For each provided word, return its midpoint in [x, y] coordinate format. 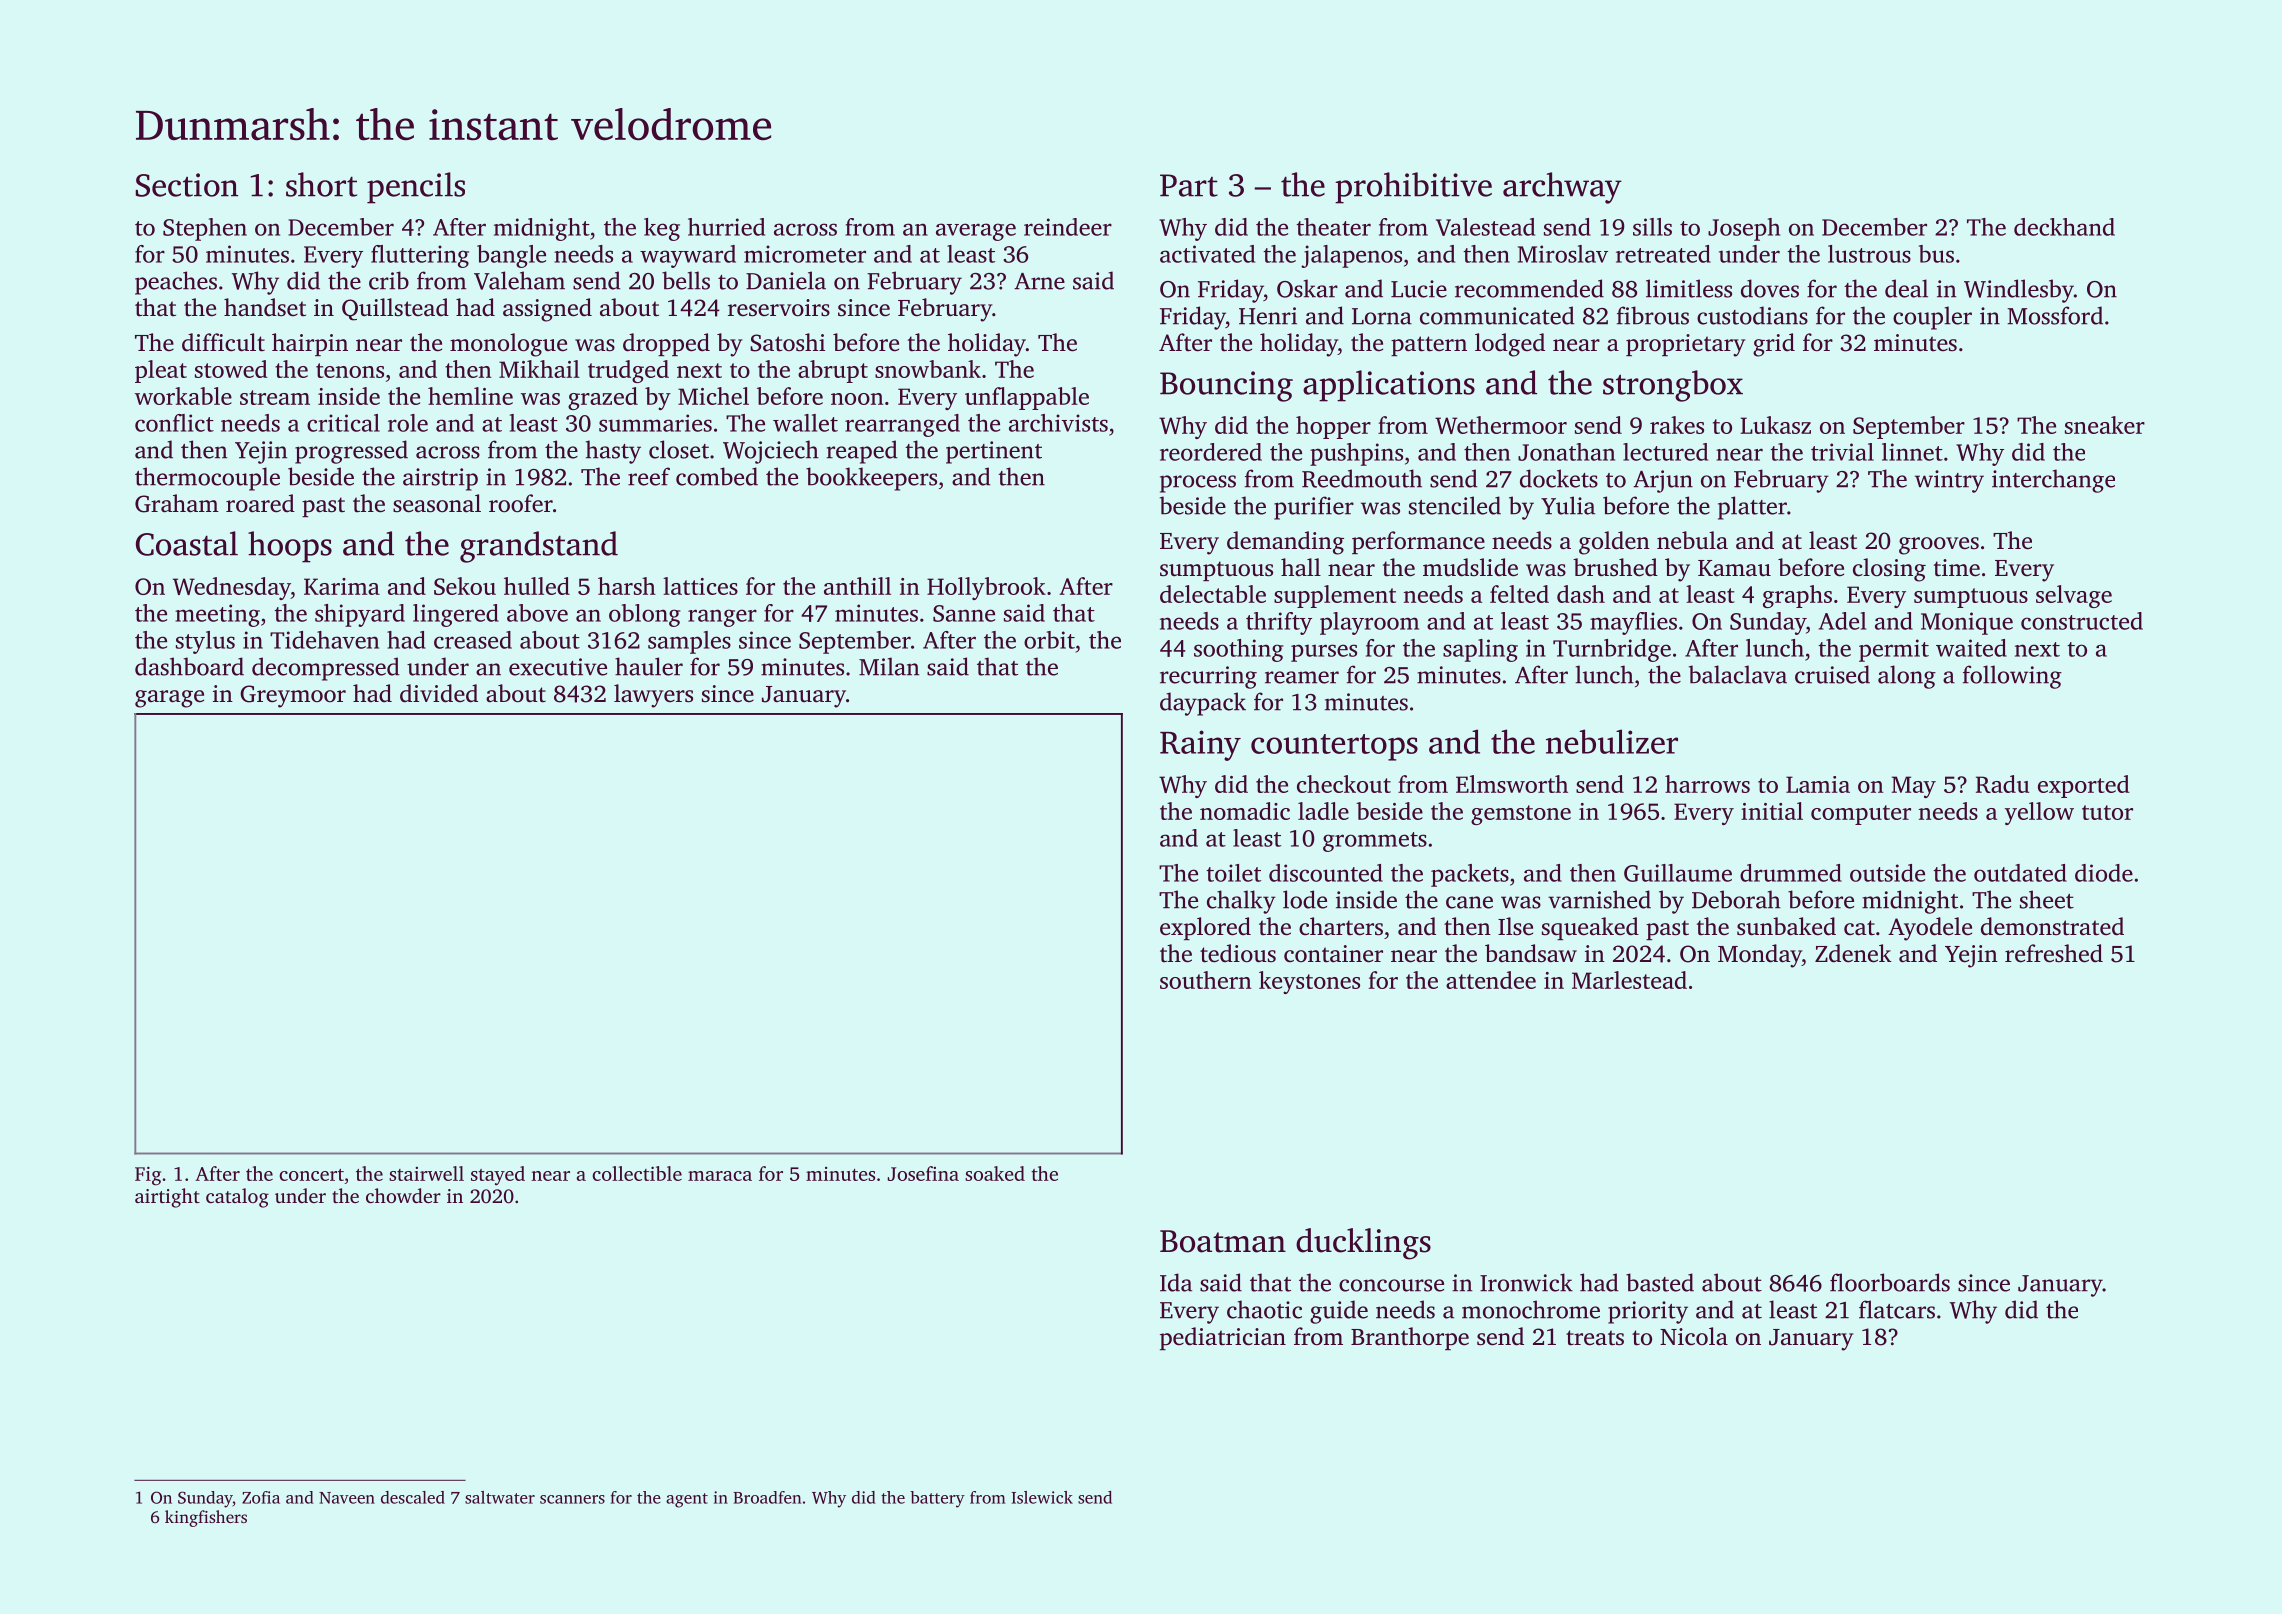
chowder [403, 1195]
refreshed [2054, 953]
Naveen [347, 1498]
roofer [521, 503]
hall [1301, 567]
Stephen [205, 229]
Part [1189, 185]
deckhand [2064, 227]
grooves [1939, 546]
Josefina [923, 1173]
